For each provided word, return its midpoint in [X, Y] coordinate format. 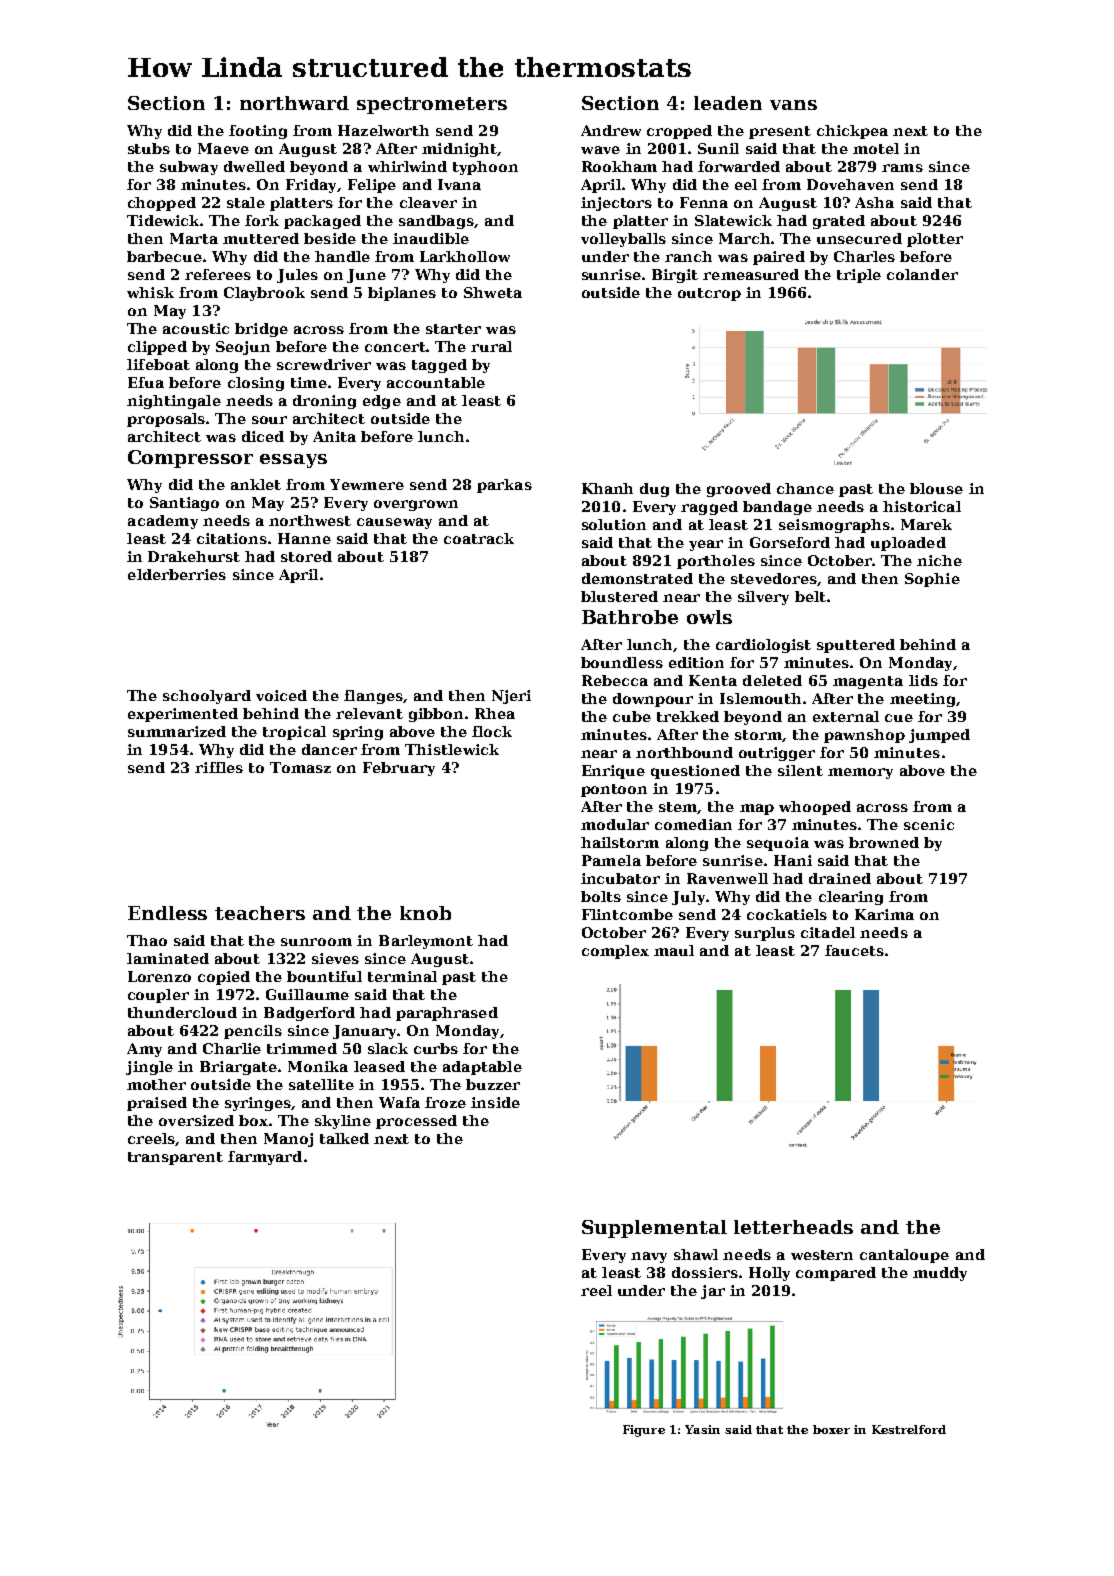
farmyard [265, 1158]
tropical [294, 733]
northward [294, 103]
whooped [815, 808]
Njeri [511, 697]
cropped [679, 132]
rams [902, 168]
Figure [644, 1431]
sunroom [316, 942]
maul [674, 950]
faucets [854, 950]
